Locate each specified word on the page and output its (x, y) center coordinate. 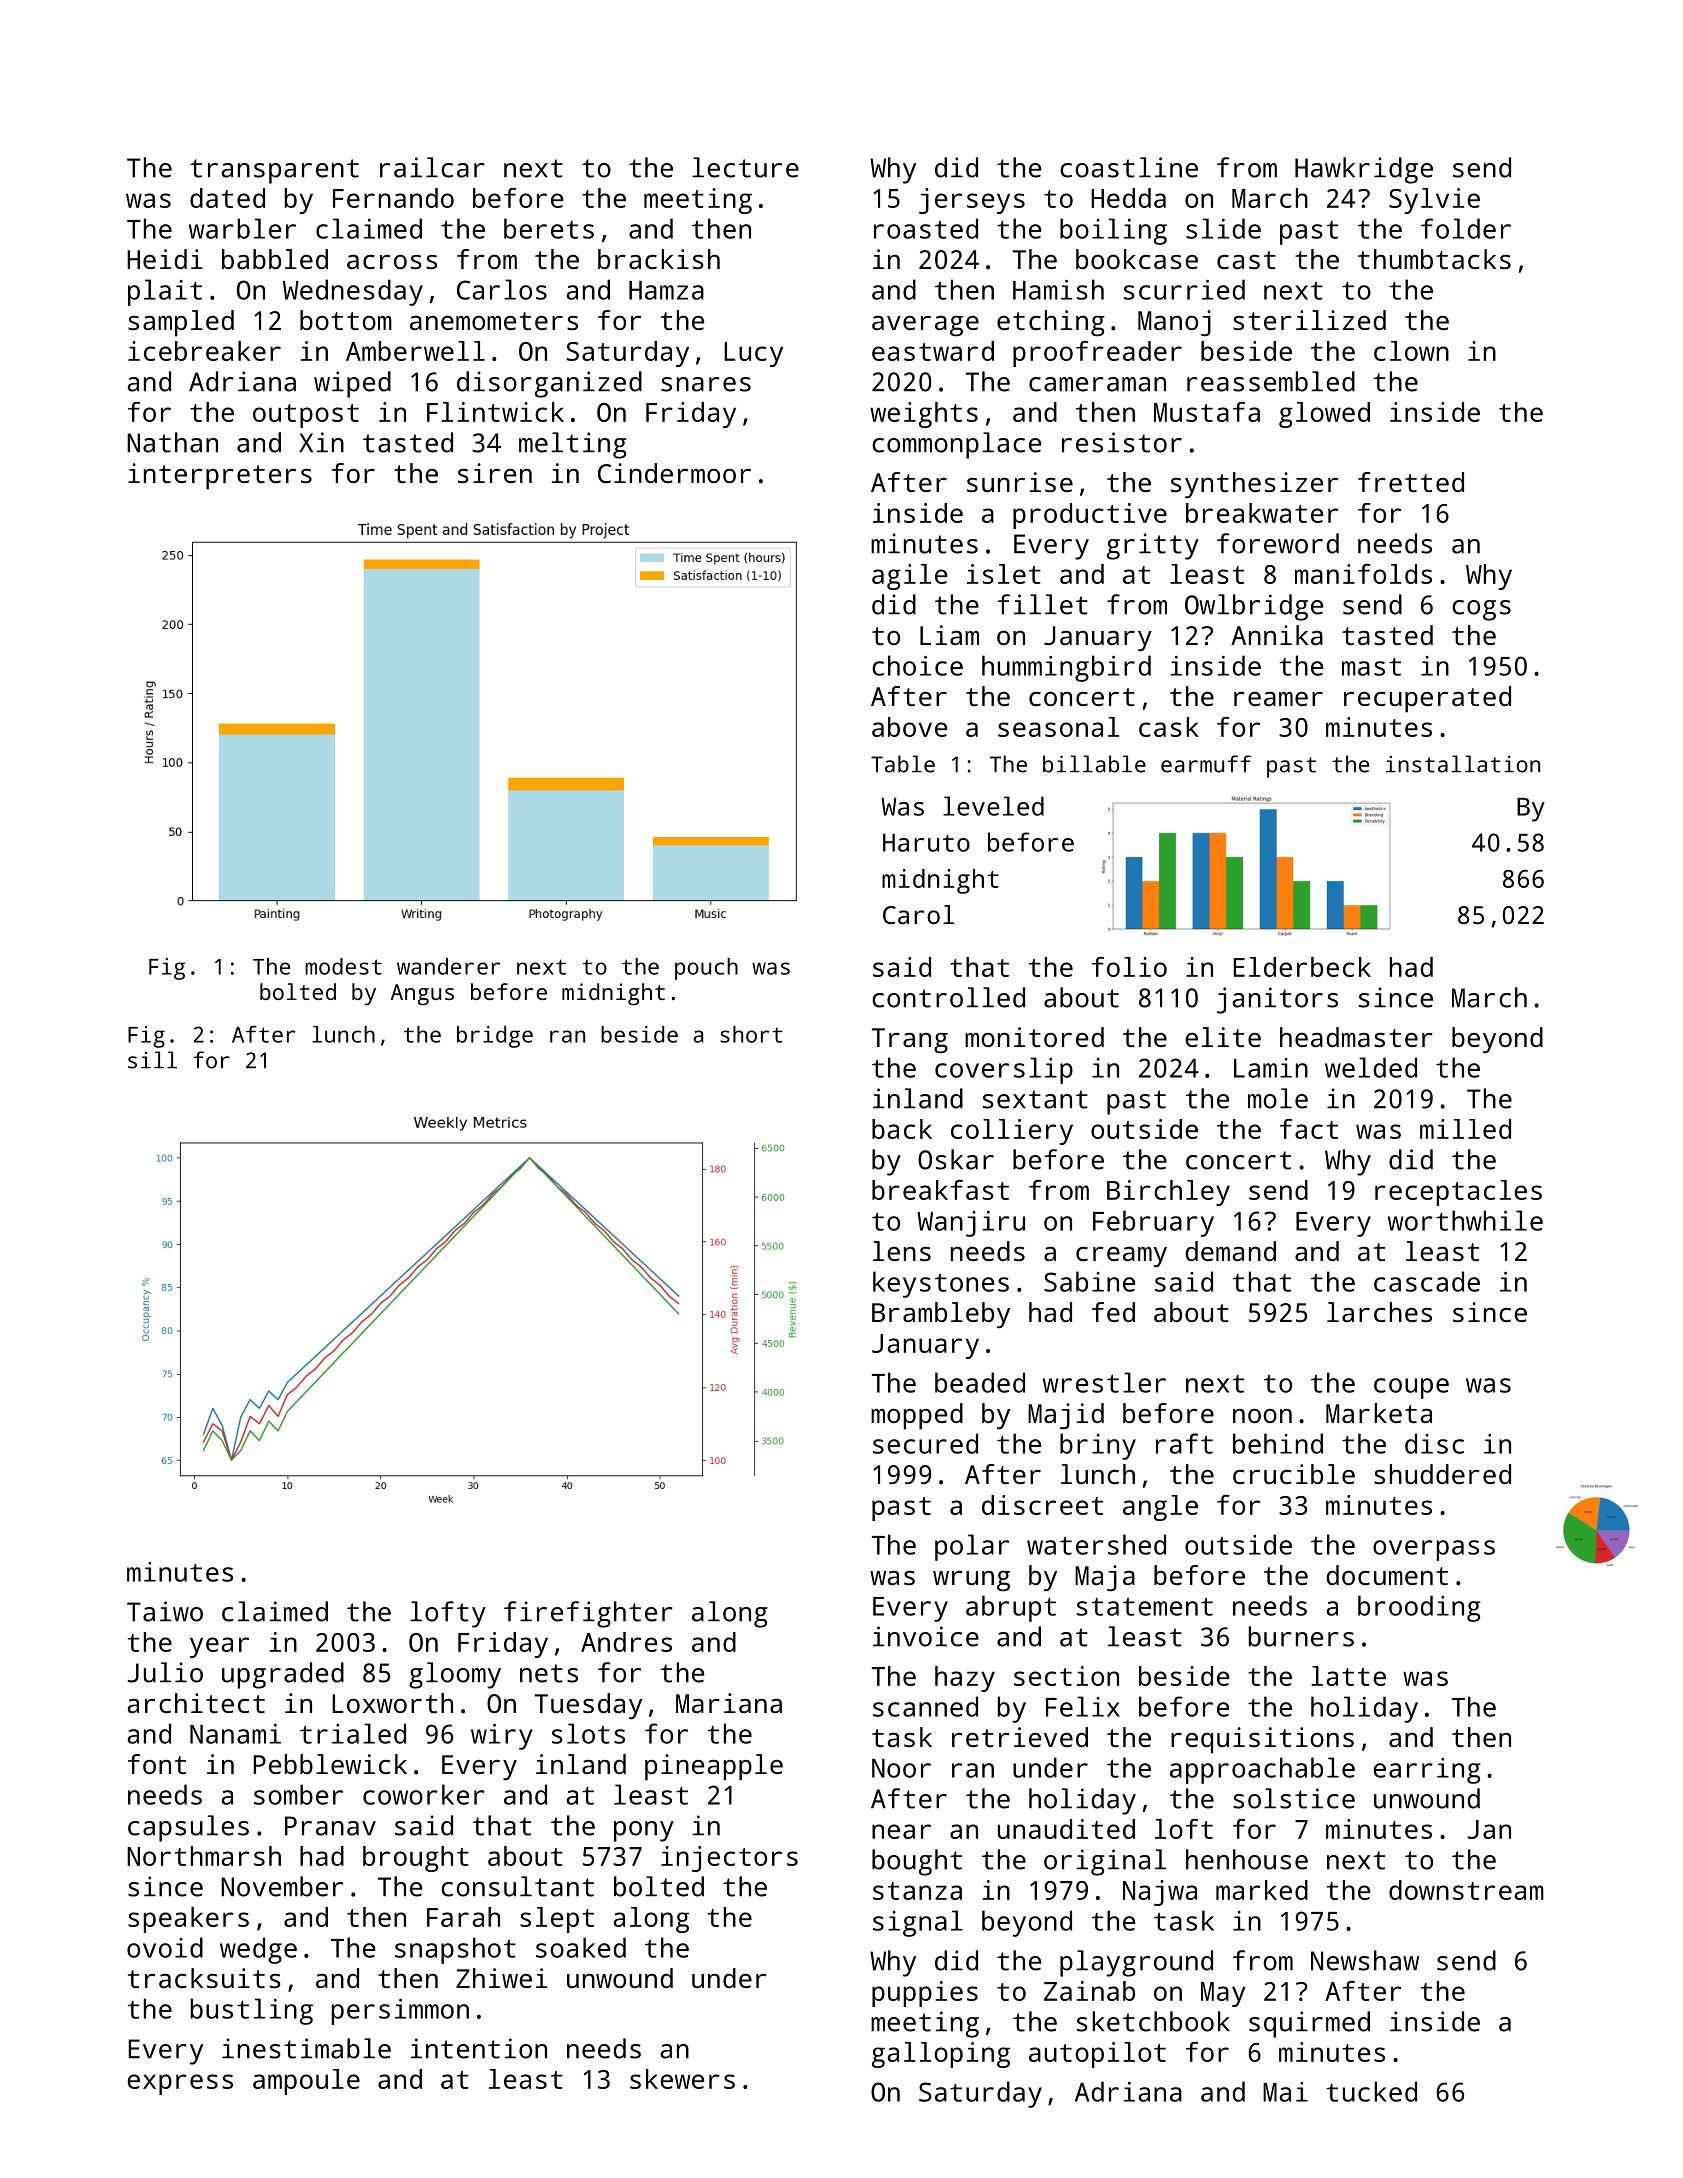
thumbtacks (1434, 259)
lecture (745, 167)
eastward (933, 351)
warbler (242, 228)
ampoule (306, 2082)
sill (152, 1060)
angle (1160, 1508)
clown (1411, 351)
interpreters (220, 476)
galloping (941, 2055)
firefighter (588, 1614)
